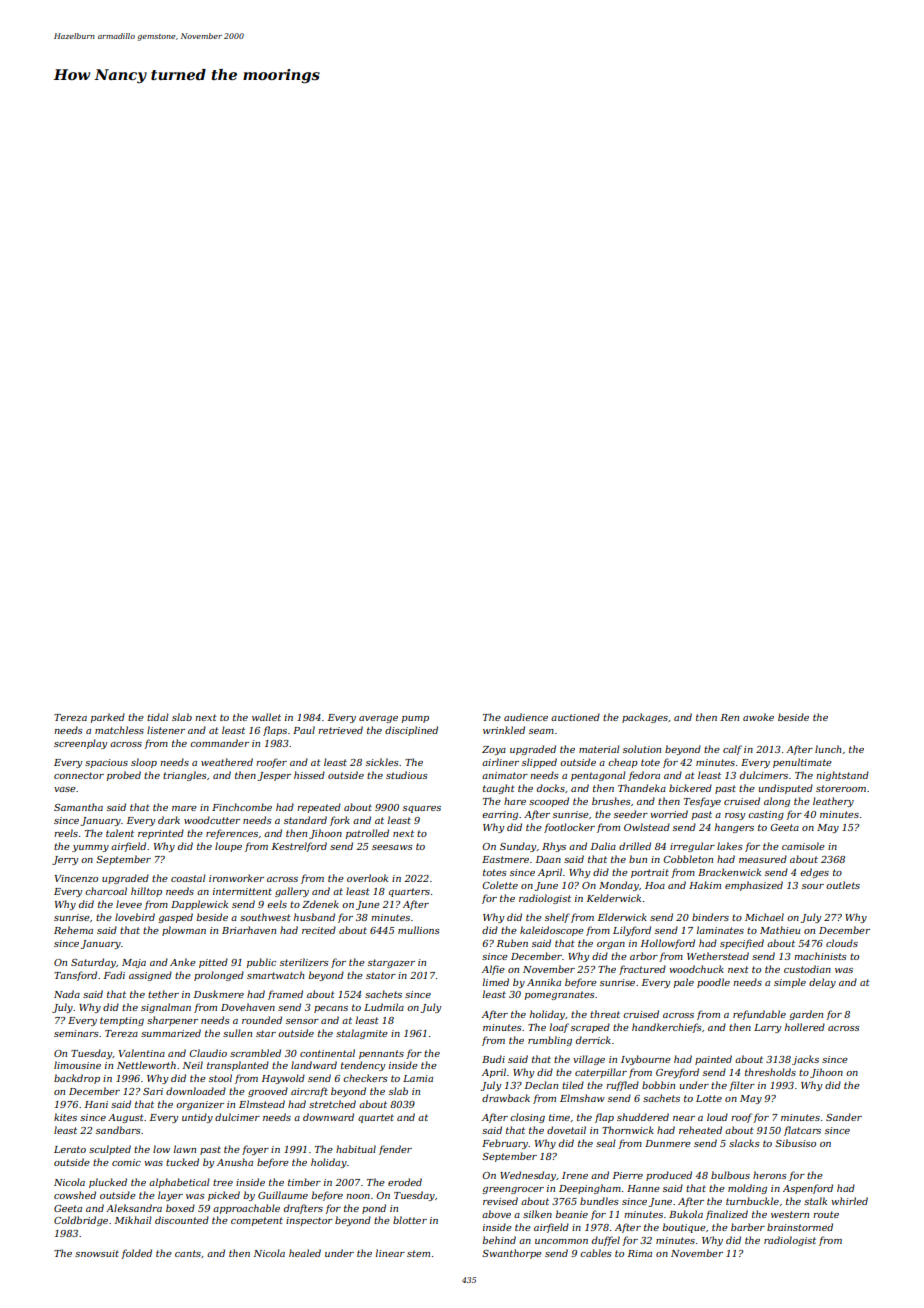 The height and width of the document is (1308, 924). I want to click on Elmstead, so click(262, 1104).
